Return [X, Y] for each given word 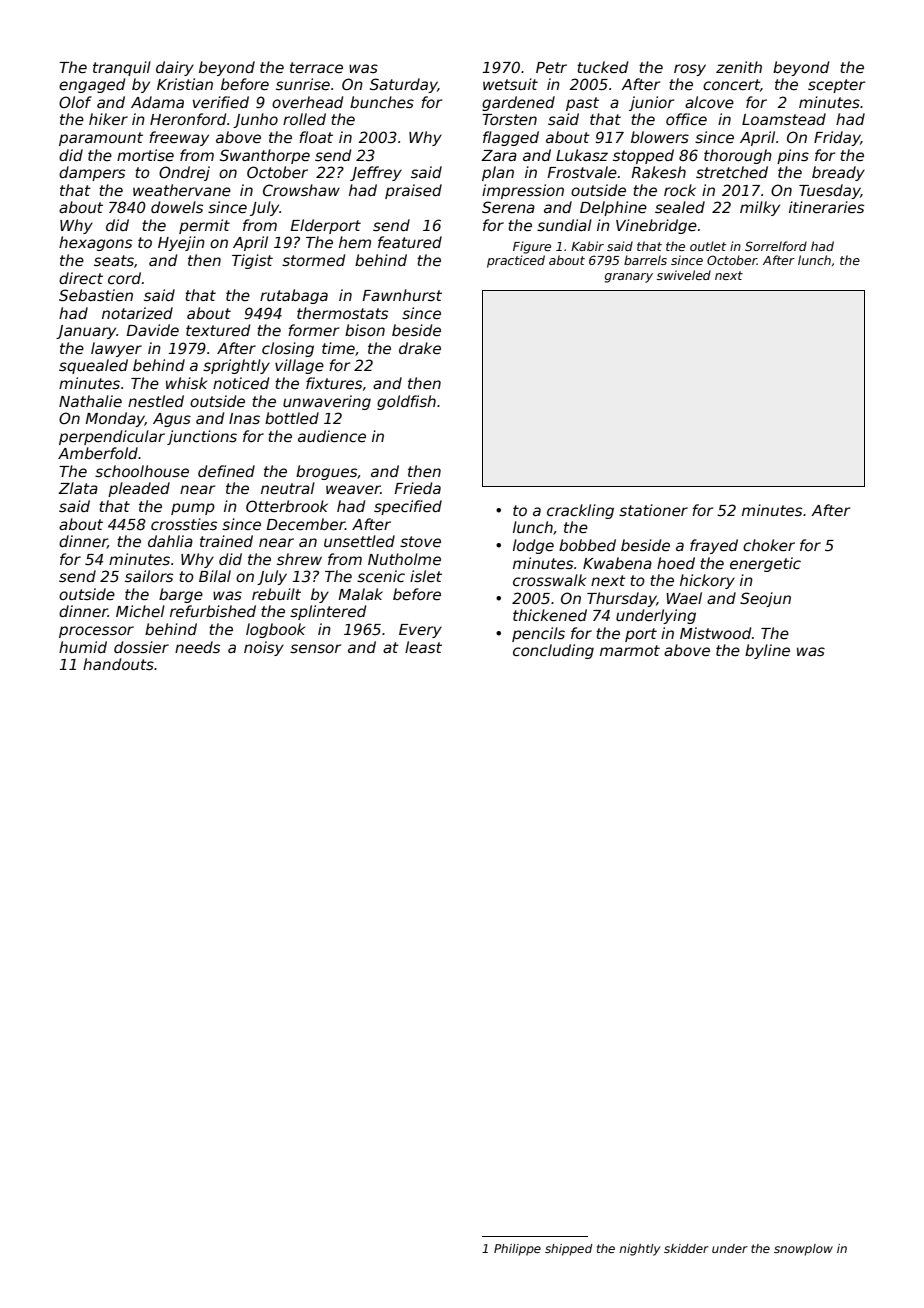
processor [96, 632]
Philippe [517, 1250]
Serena [508, 207]
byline [767, 651]
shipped [569, 1250]
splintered [328, 612]
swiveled [684, 275]
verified [221, 102]
